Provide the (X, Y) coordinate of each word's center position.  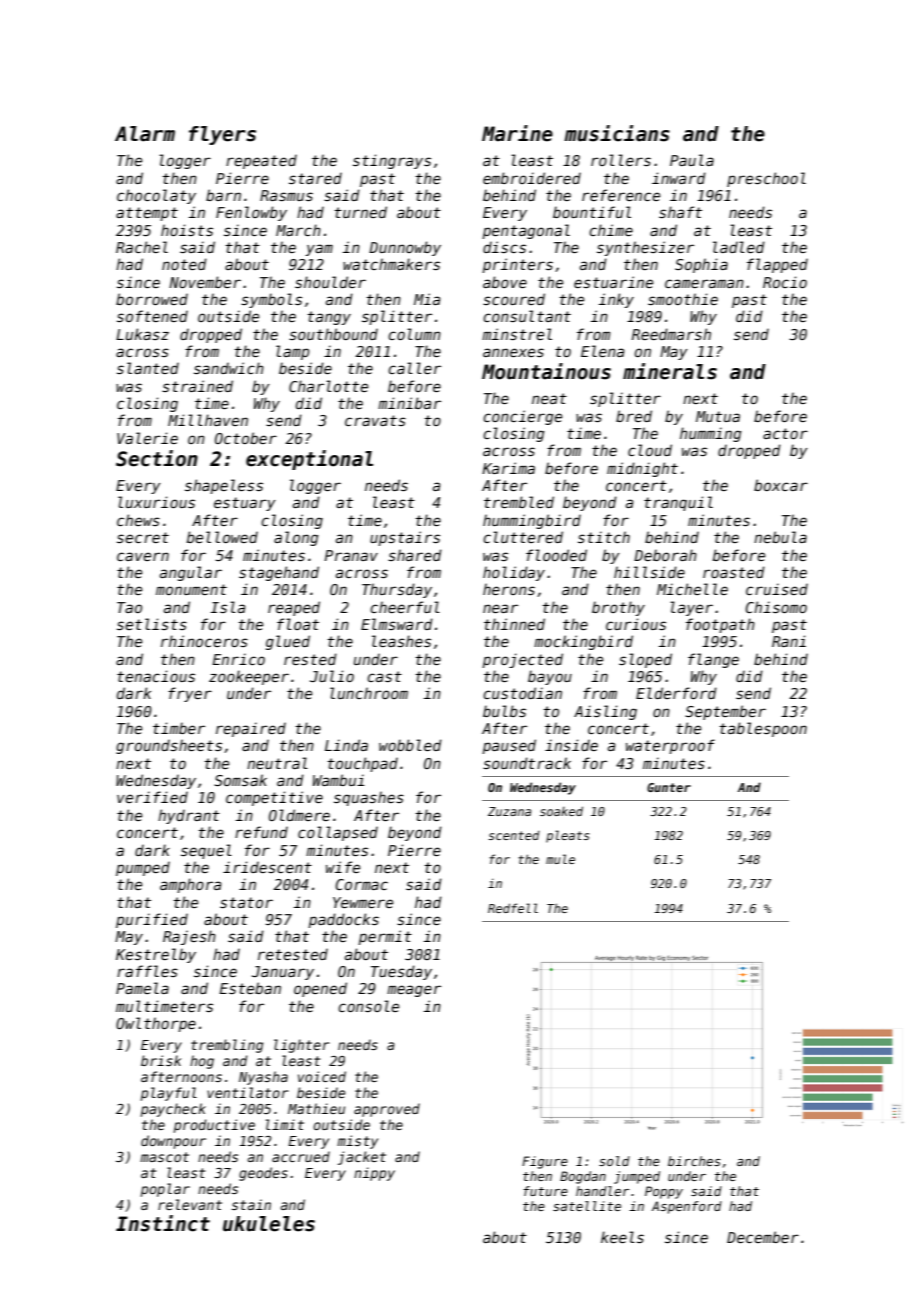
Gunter (669, 787)
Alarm (145, 134)
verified (152, 797)
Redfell (513, 908)
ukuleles (269, 1224)
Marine (517, 133)
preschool (766, 179)
